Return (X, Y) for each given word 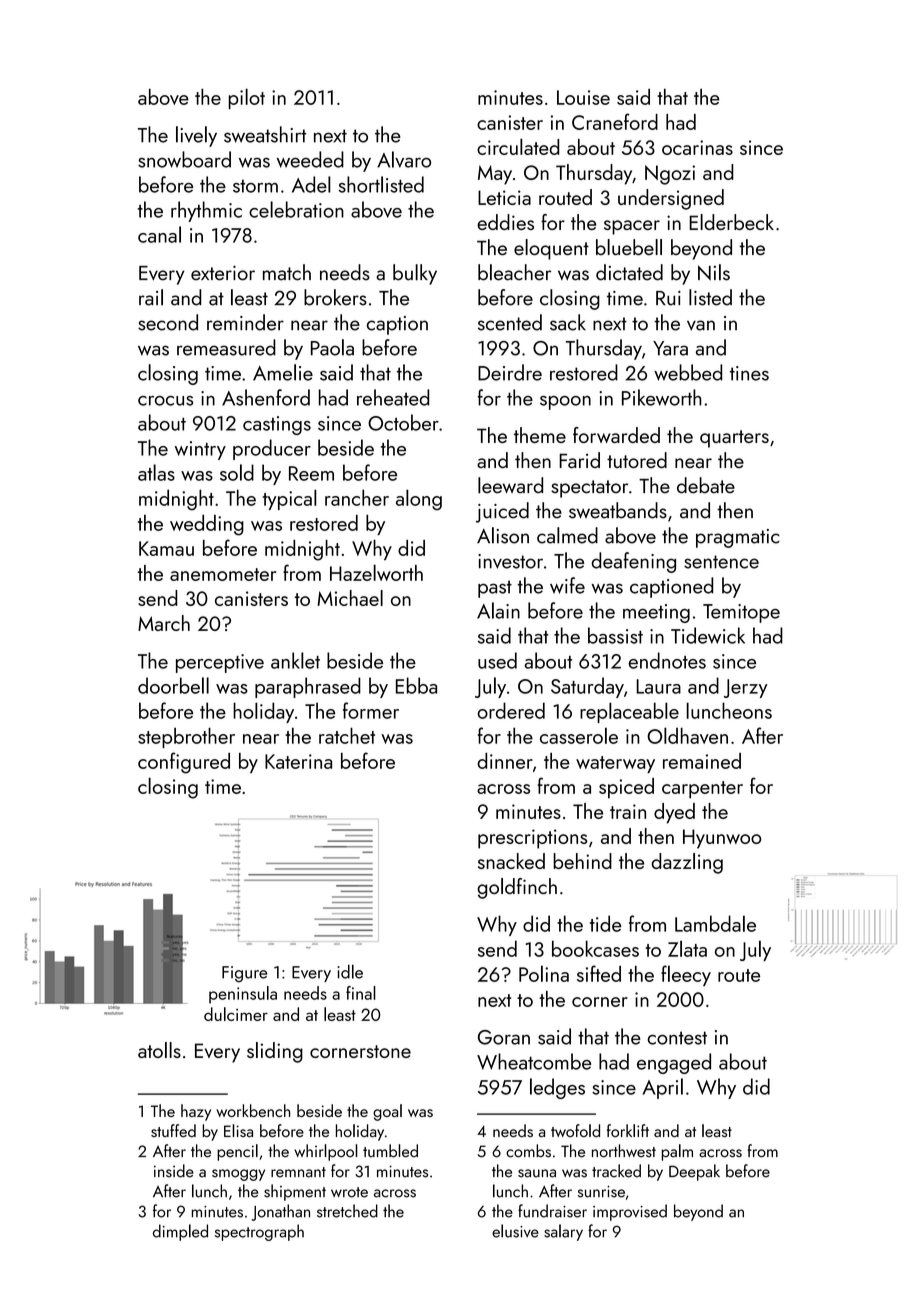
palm (677, 1152)
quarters (734, 439)
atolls (159, 1050)
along (419, 500)
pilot (246, 98)
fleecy (686, 975)
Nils (714, 272)
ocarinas (697, 147)
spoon (565, 403)
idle (350, 971)
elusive (515, 1231)
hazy (196, 1112)
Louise (583, 97)
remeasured (226, 347)
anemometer (223, 574)
